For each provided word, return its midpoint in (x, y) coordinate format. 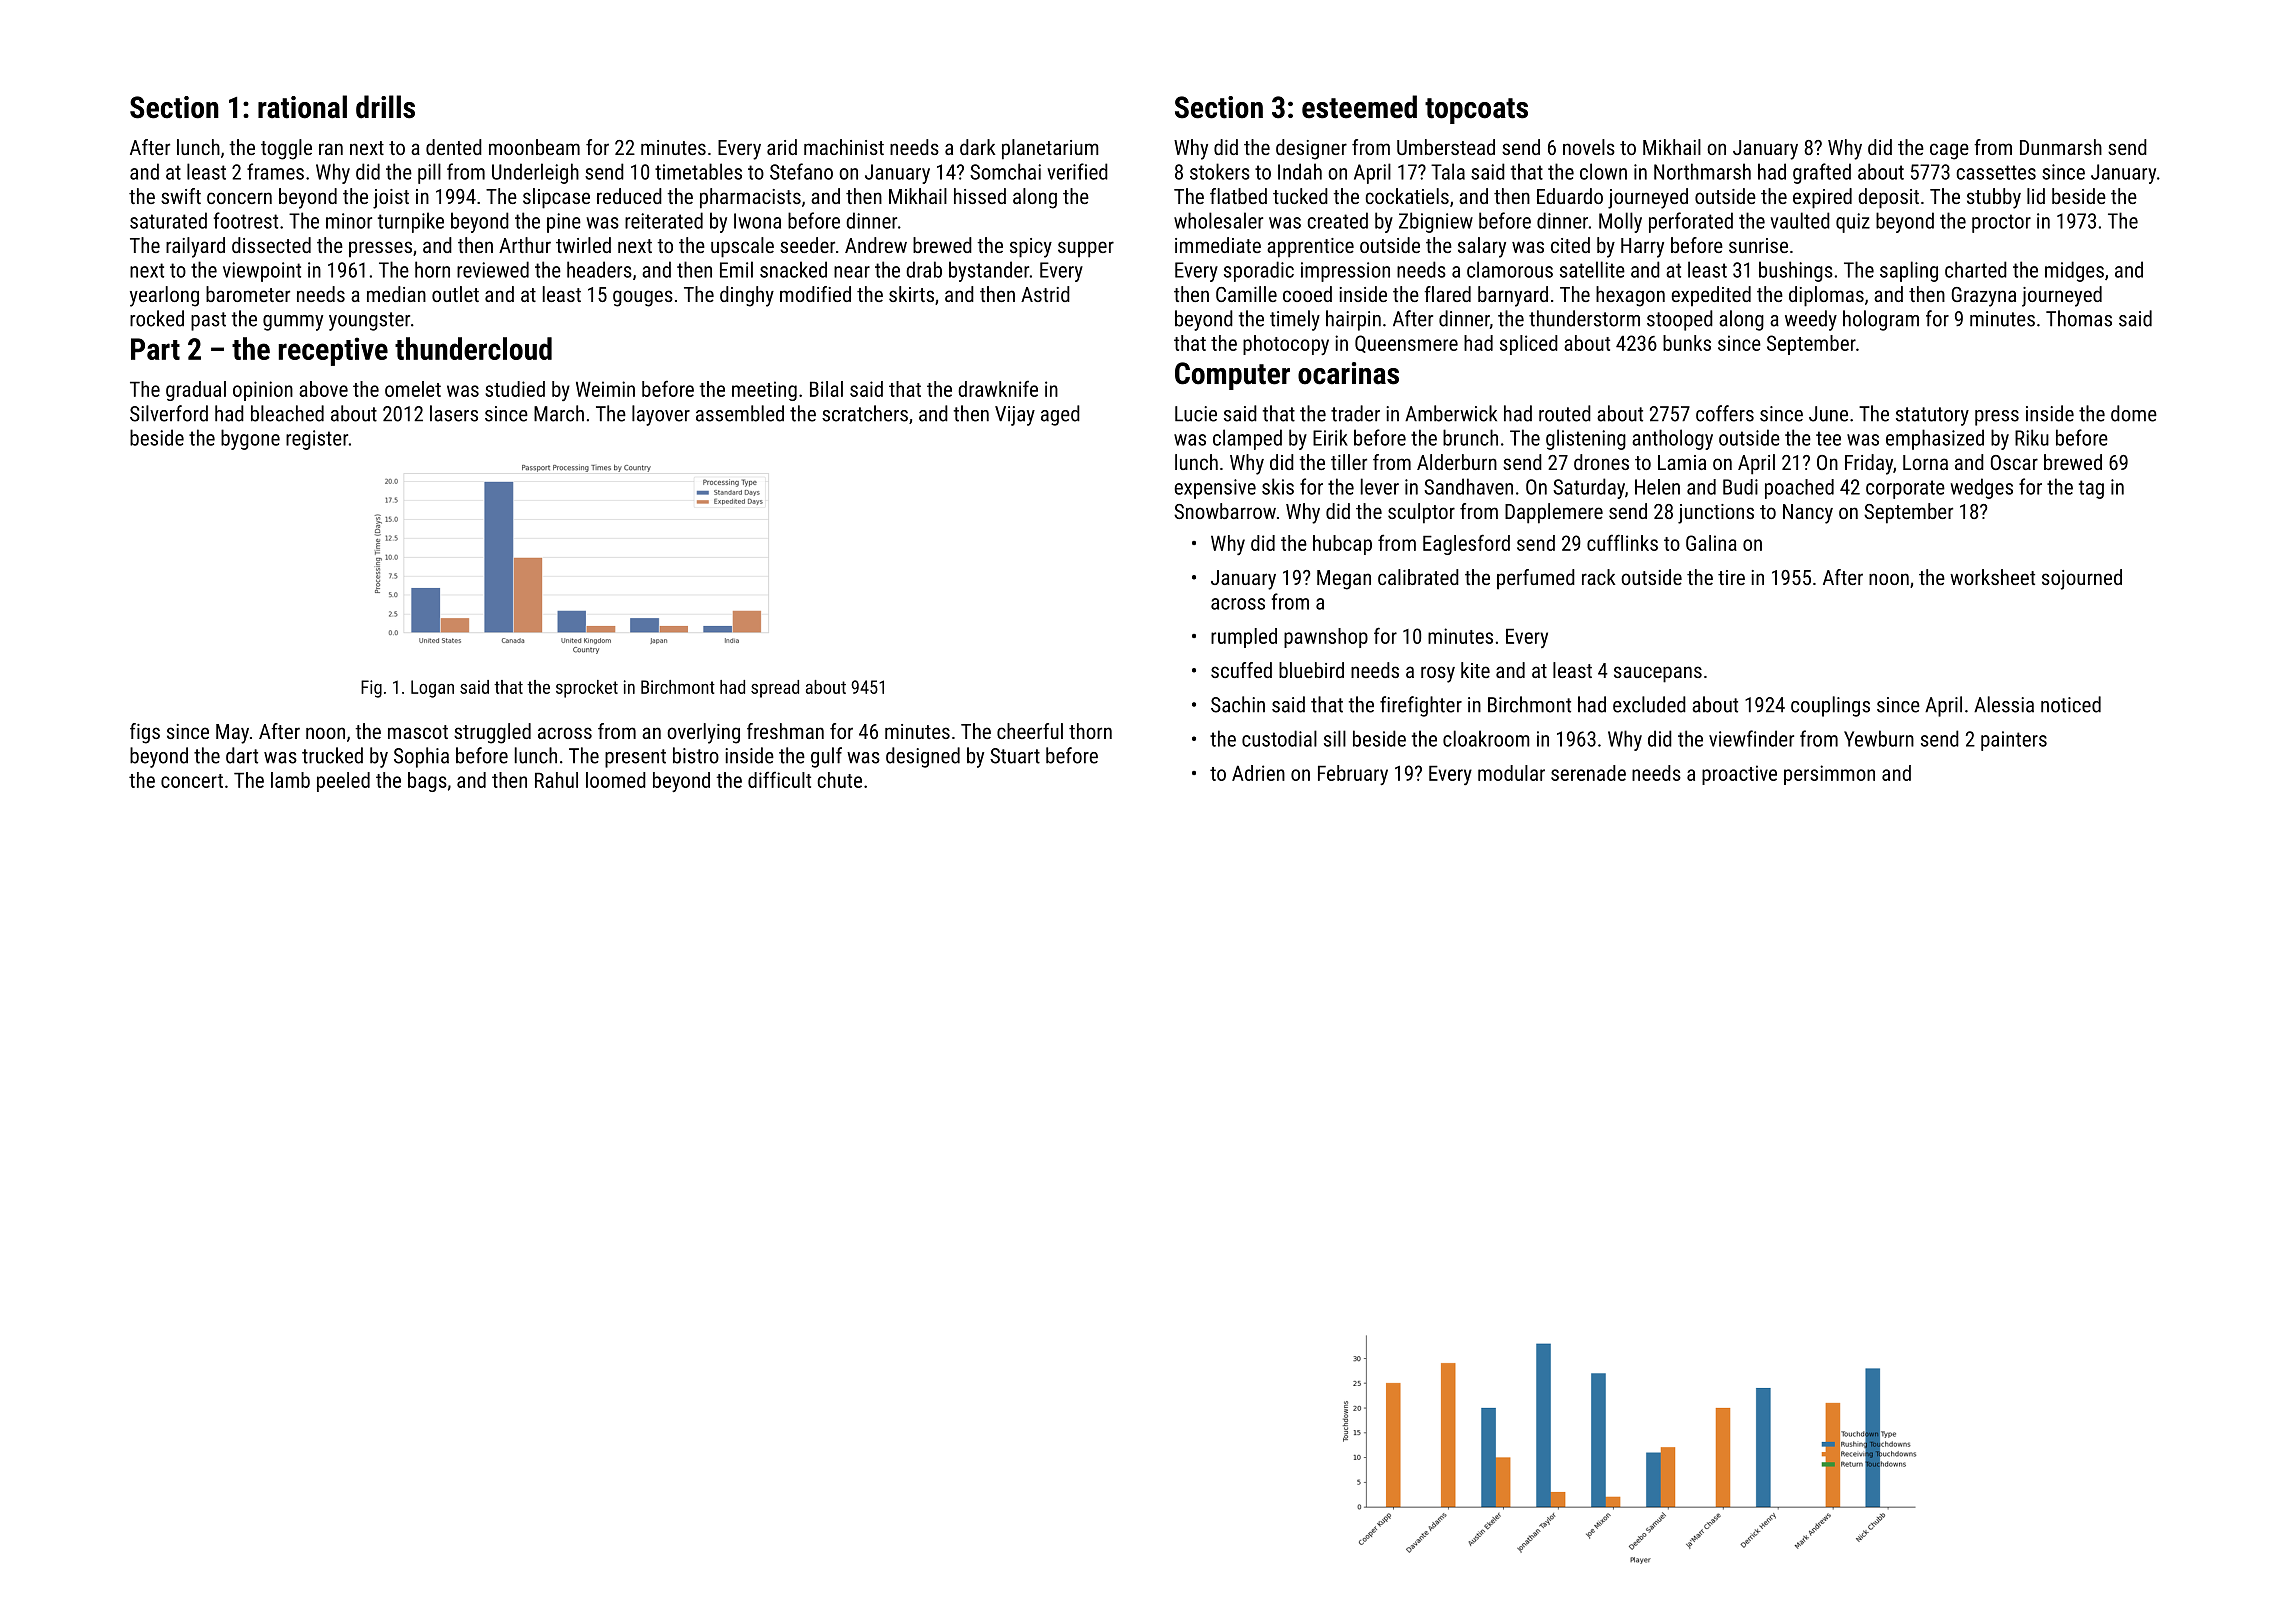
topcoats (1476, 111)
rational (302, 107)
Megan (1344, 580)
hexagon (1630, 296)
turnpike (411, 222)
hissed (980, 196)
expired (1822, 198)
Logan (432, 689)
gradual (196, 391)
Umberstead (1446, 147)
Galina (1711, 543)
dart (242, 755)
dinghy (747, 296)
